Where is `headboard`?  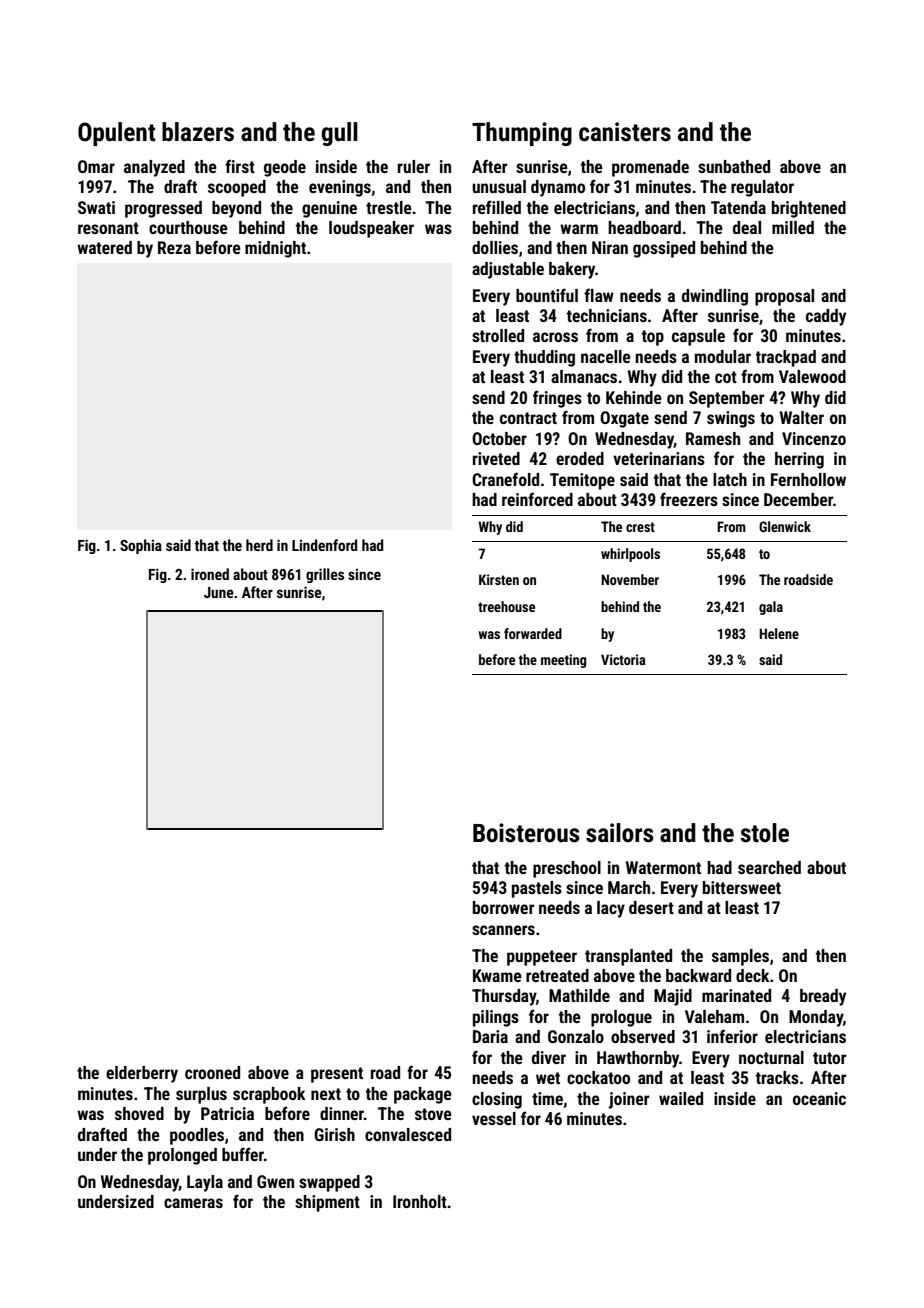 headboard is located at coordinates (644, 227).
